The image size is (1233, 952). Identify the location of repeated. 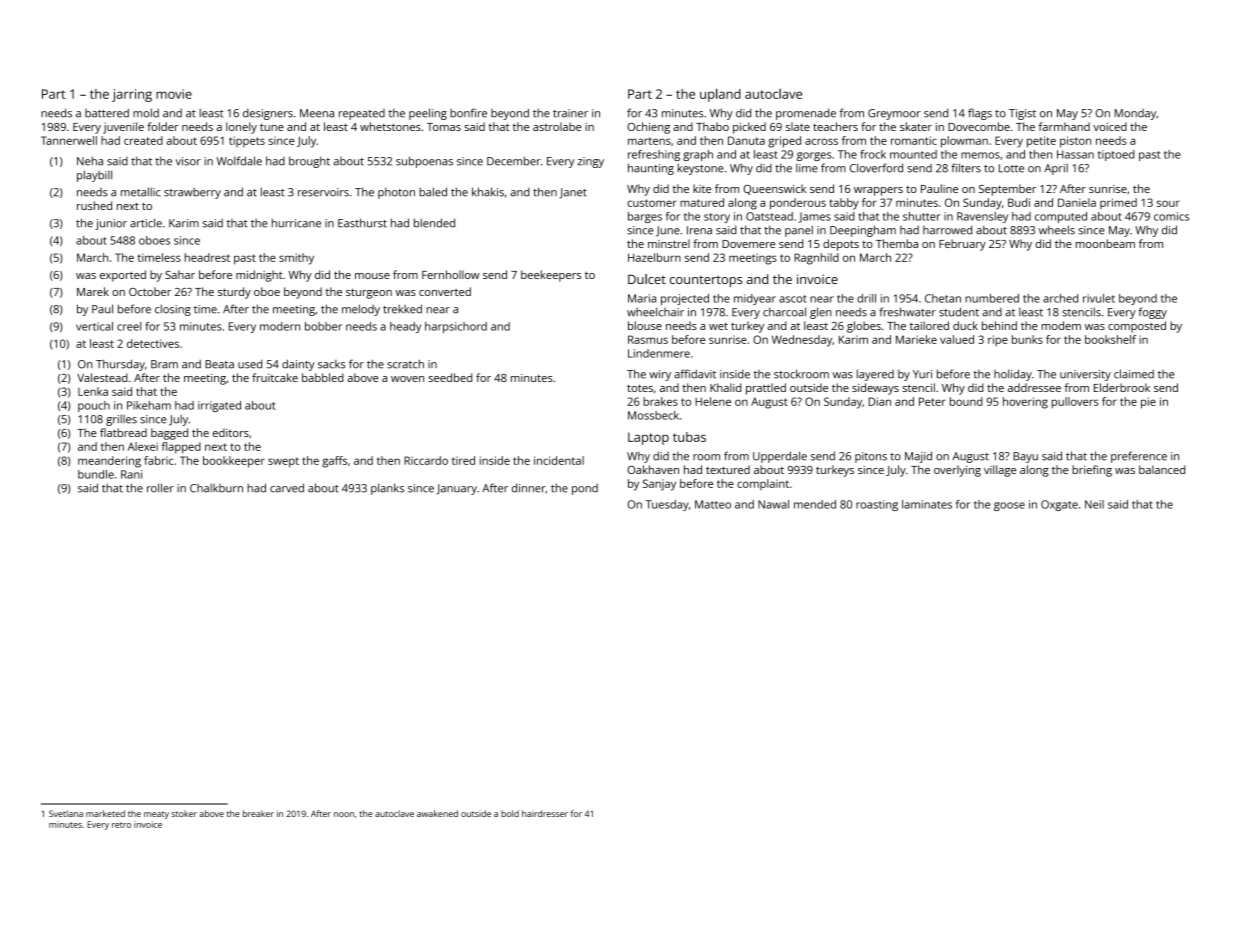
(362, 114).
